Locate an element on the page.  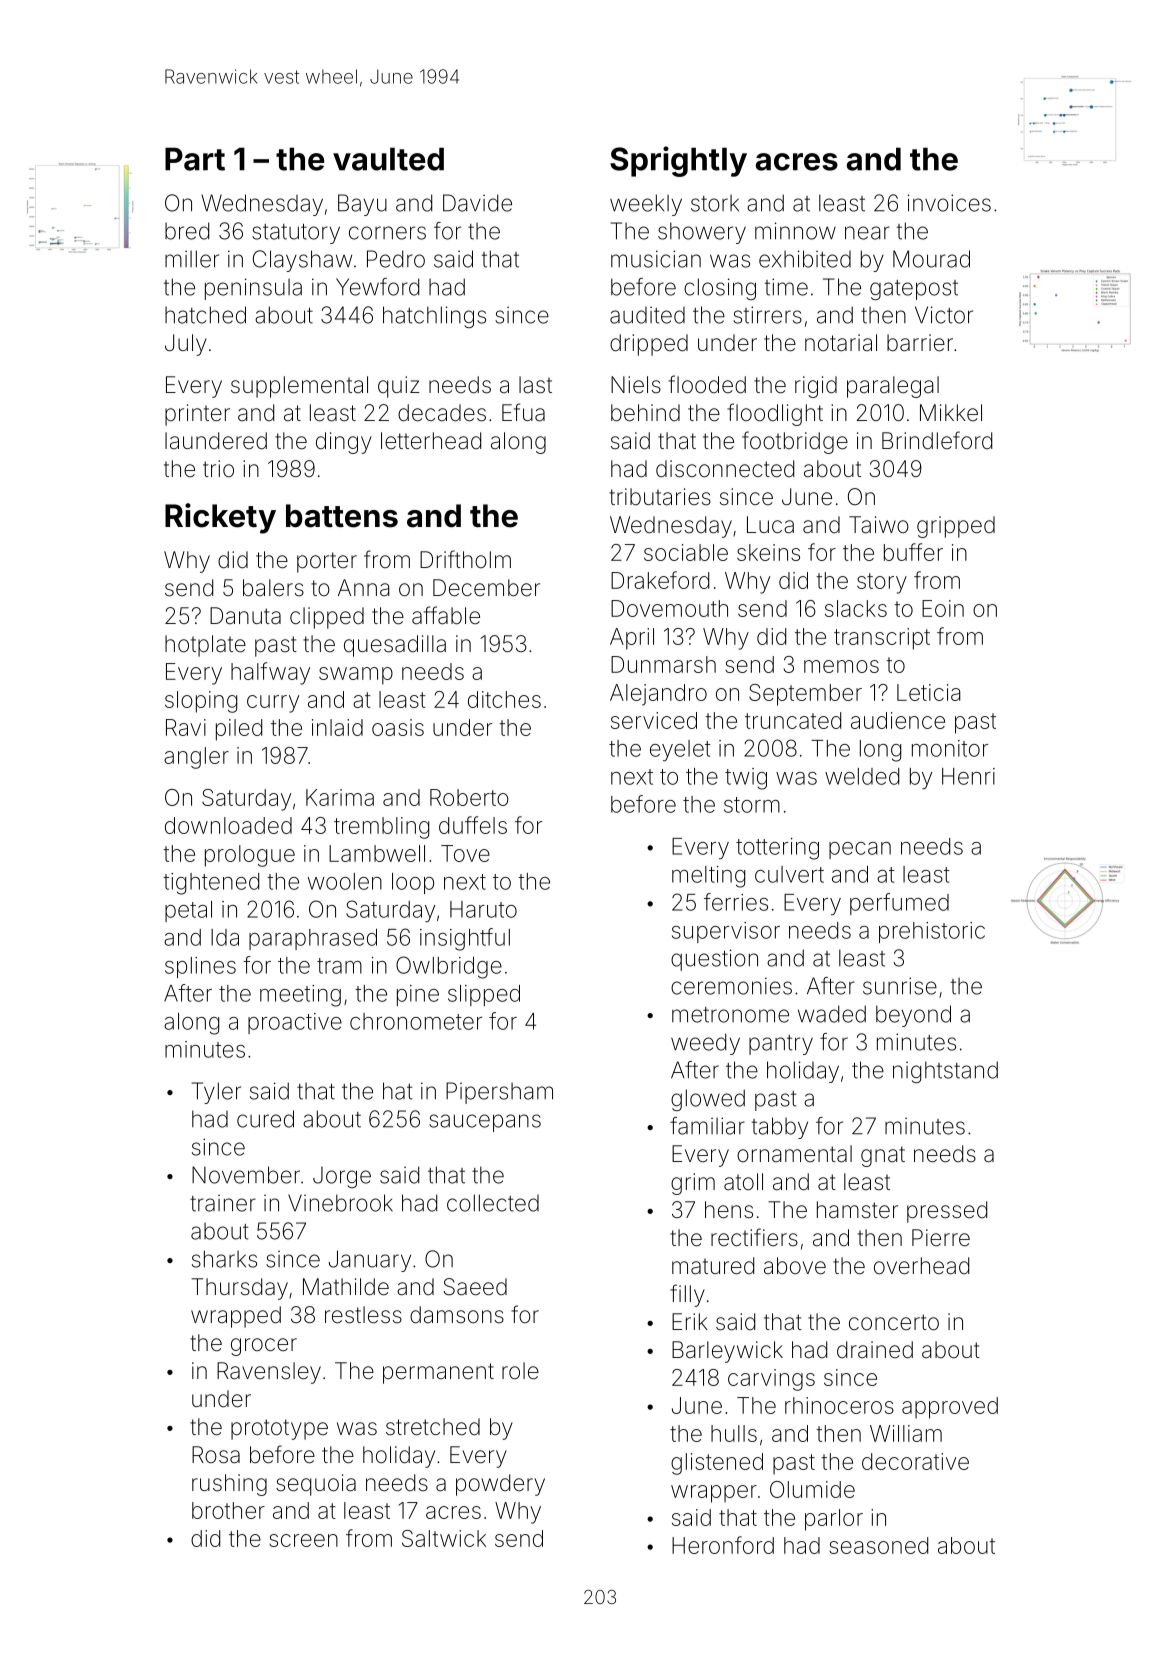
trainer is located at coordinates (223, 1203).
